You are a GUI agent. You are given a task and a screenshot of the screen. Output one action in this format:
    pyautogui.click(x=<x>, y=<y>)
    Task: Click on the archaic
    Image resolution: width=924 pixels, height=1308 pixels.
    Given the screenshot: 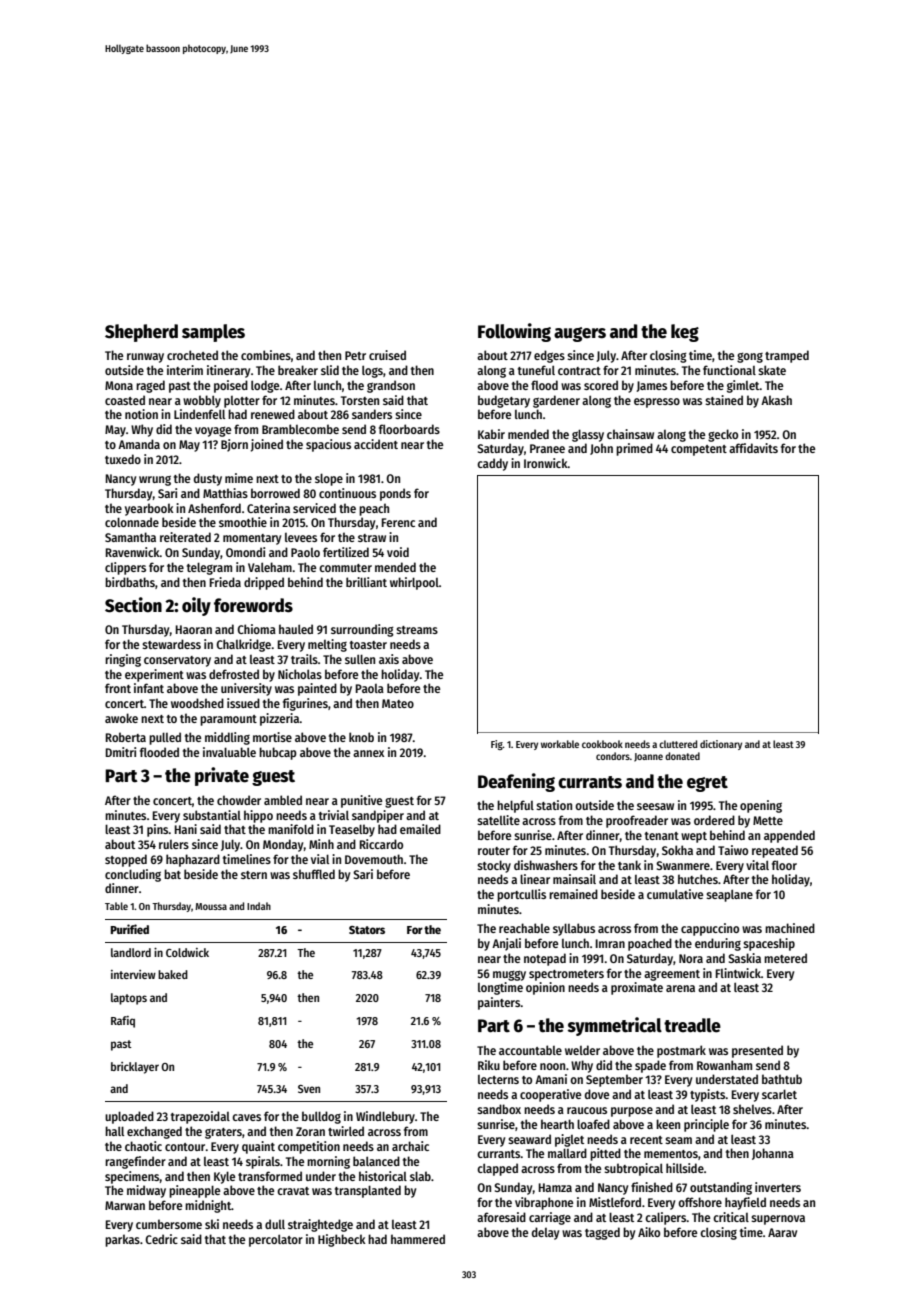 What is the action you would take?
    pyautogui.click(x=410, y=1146)
